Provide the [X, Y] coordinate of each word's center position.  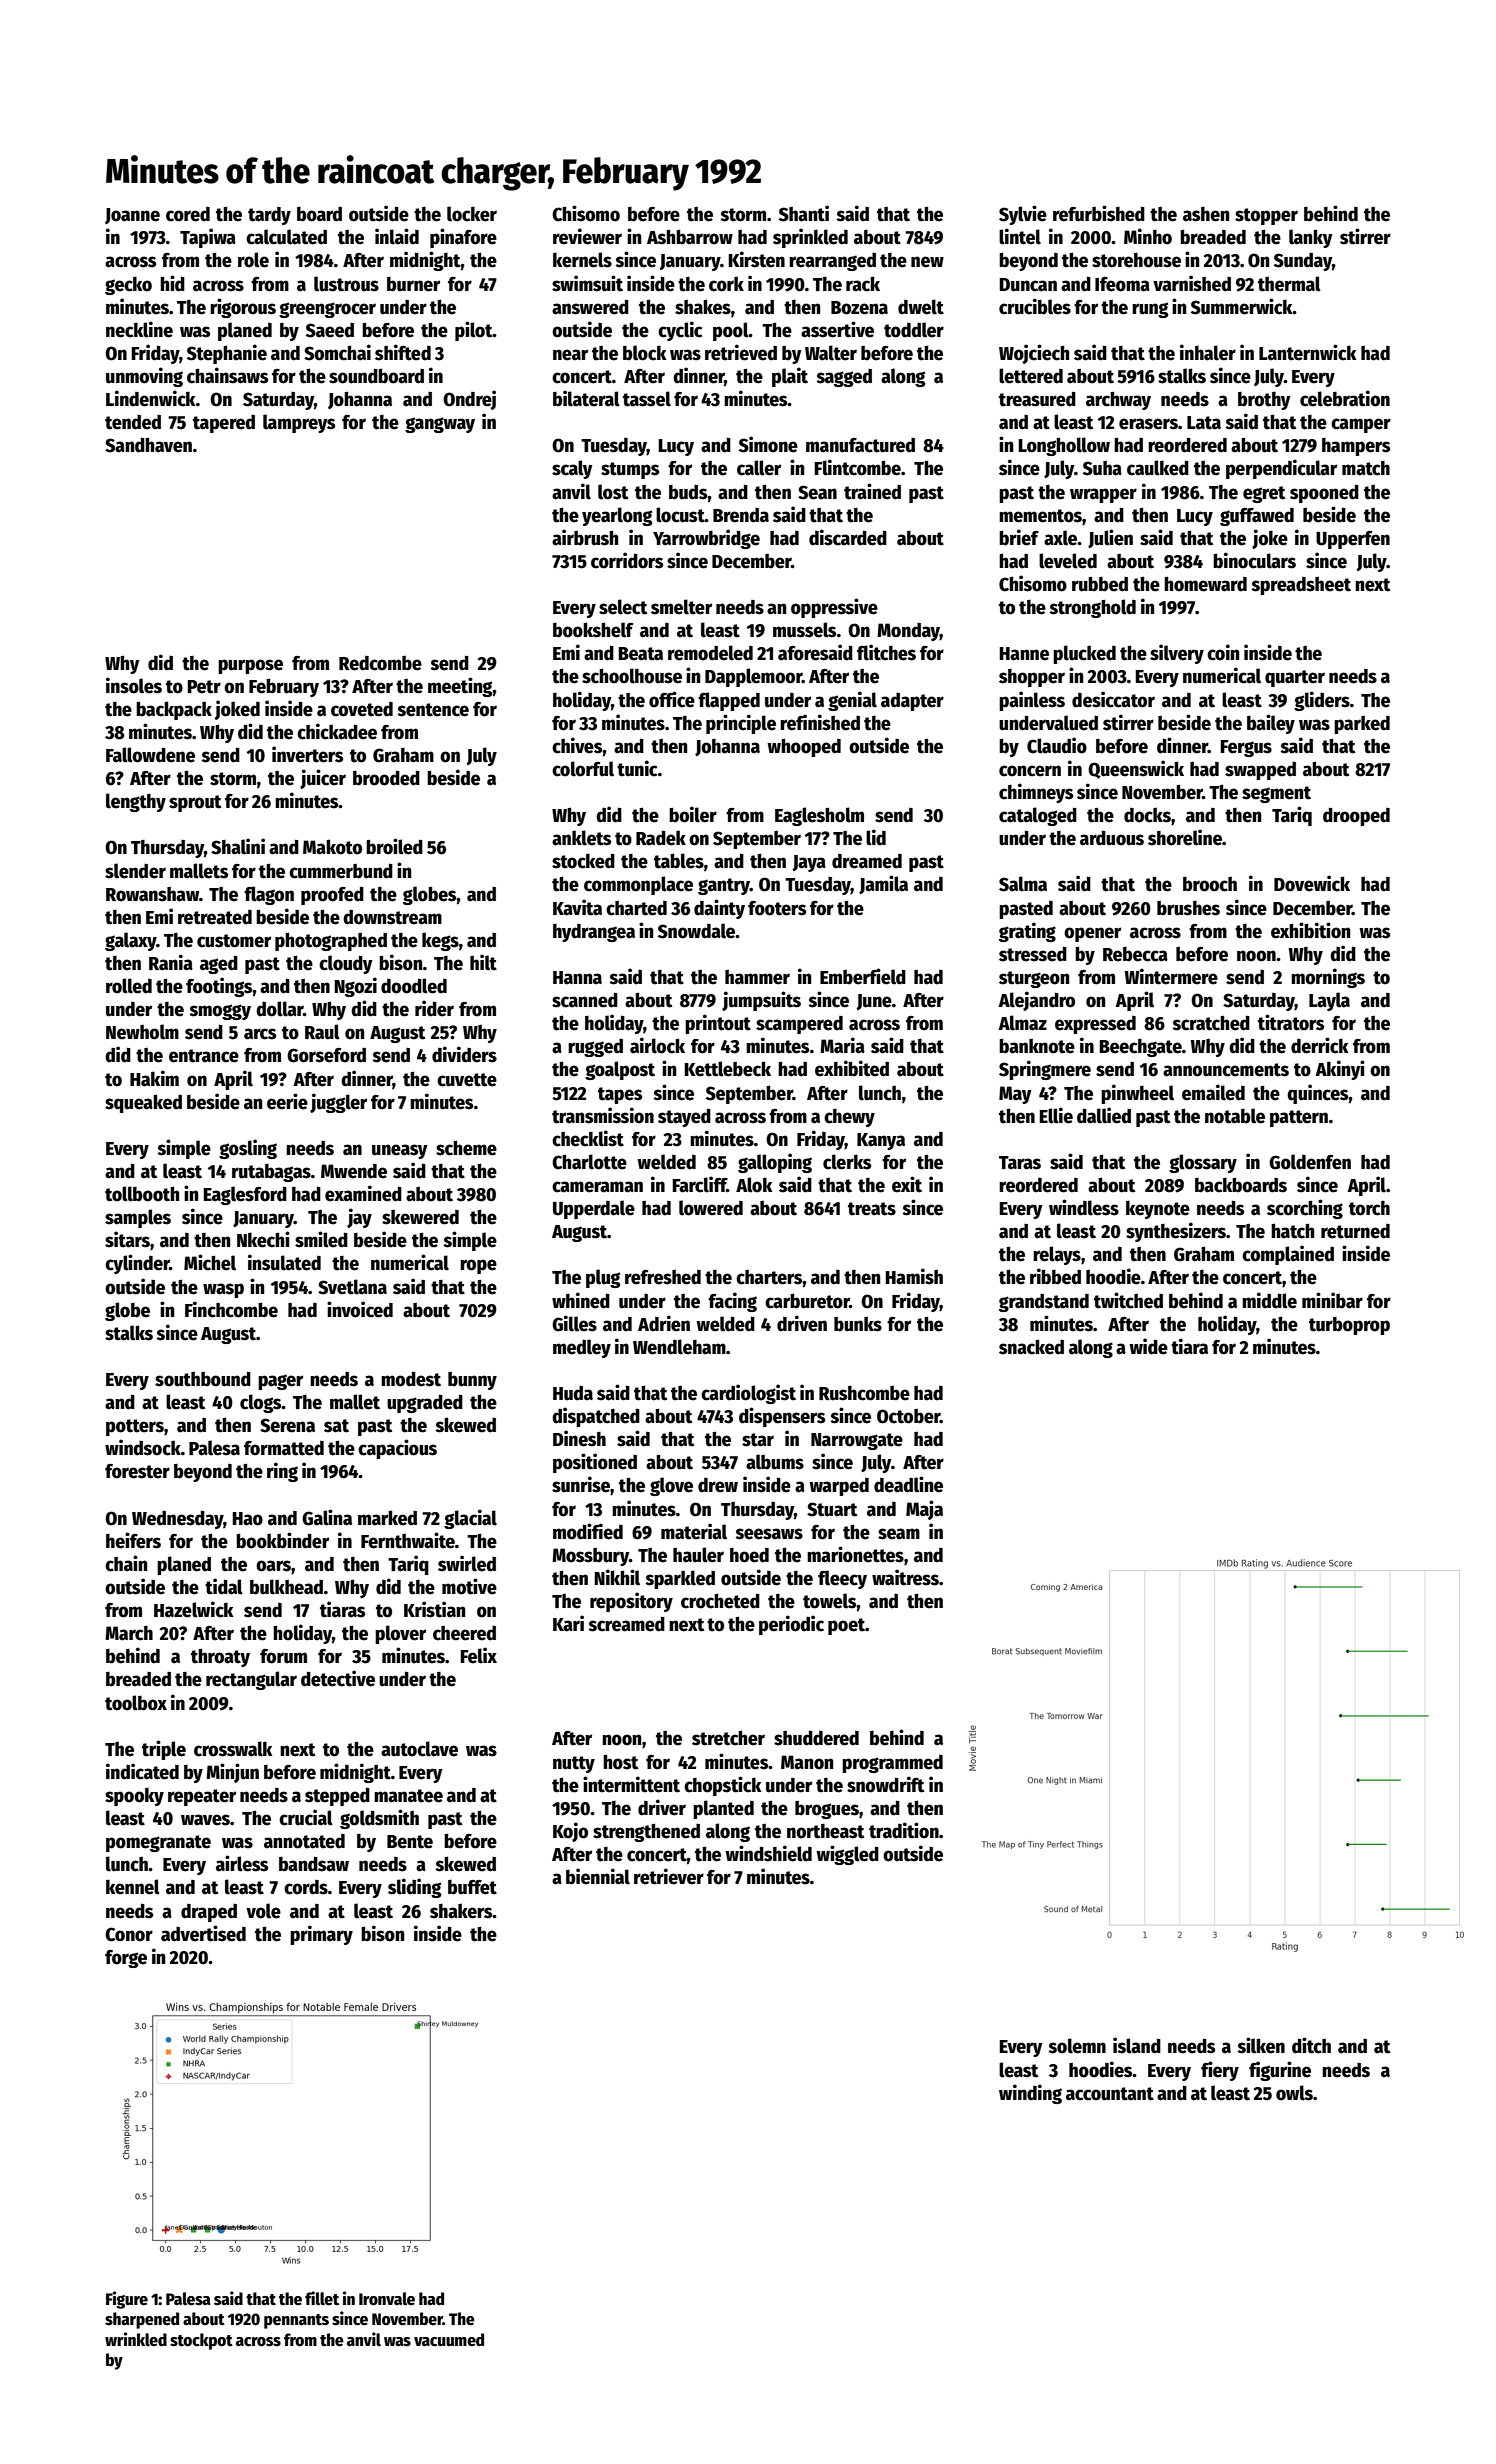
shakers [461, 1911]
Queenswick [1136, 769]
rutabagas [271, 1173]
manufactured [860, 445]
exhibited [852, 1068]
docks [1147, 815]
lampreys [299, 423]
